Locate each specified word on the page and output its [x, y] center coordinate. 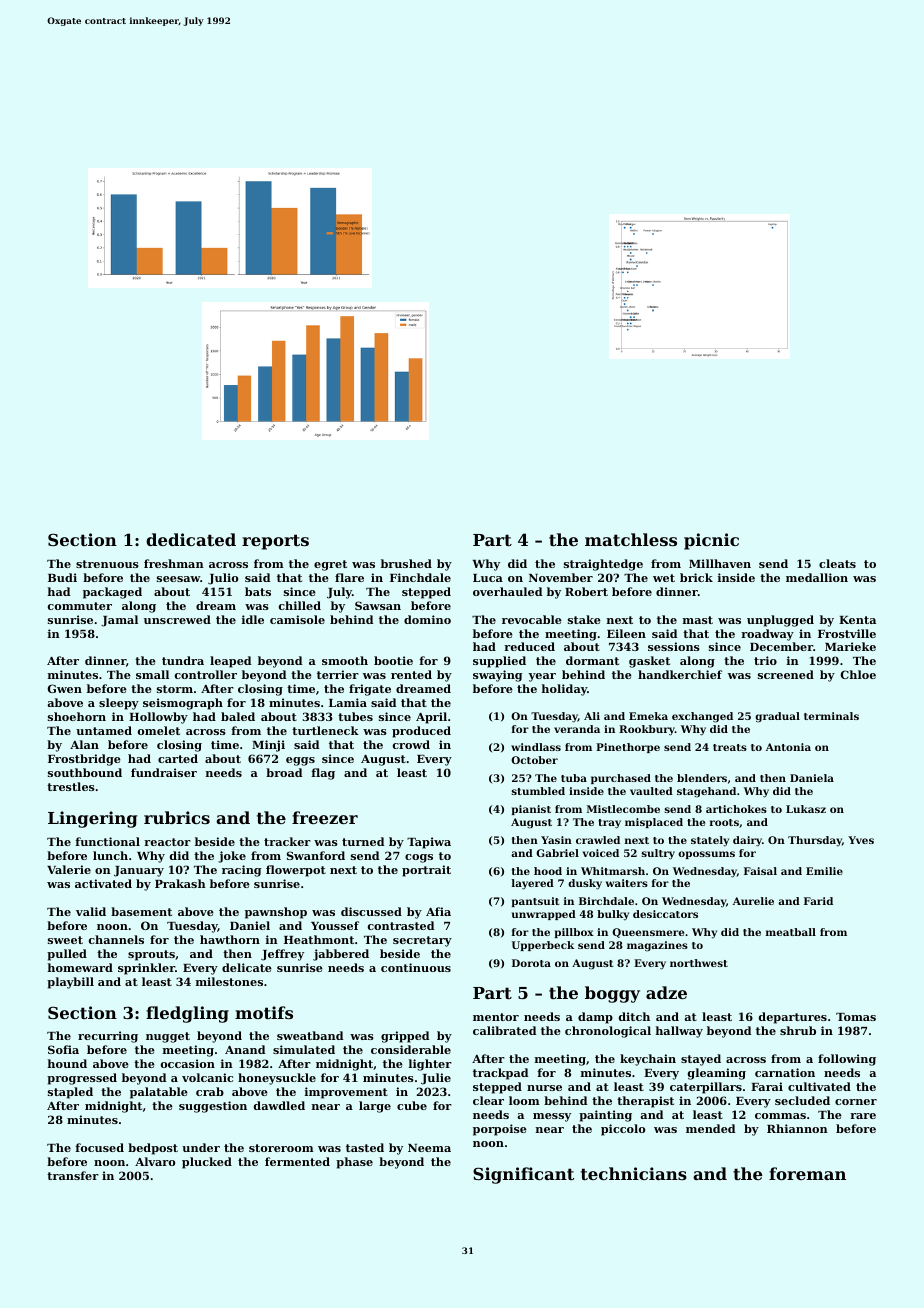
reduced [529, 646]
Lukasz [806, 809]
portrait [426, 871]
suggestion [213, 1107]
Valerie [69, 869]
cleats [837, 563]
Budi [62, 577]
